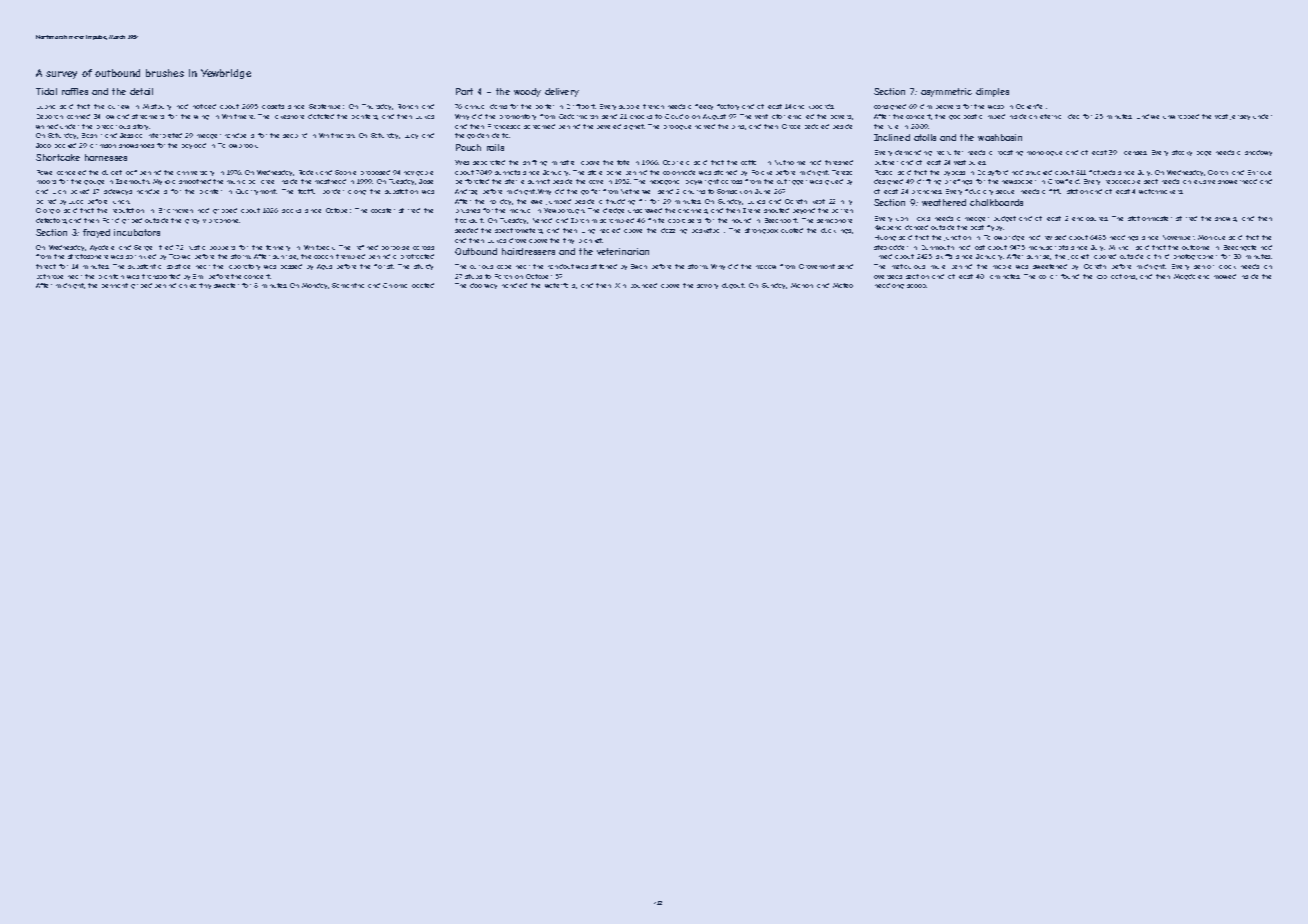 The height and width of the screenshot is (924, 1308). Describe the element at coordinates (1002, 267) in the screenshot. I see `maple` at that location.
